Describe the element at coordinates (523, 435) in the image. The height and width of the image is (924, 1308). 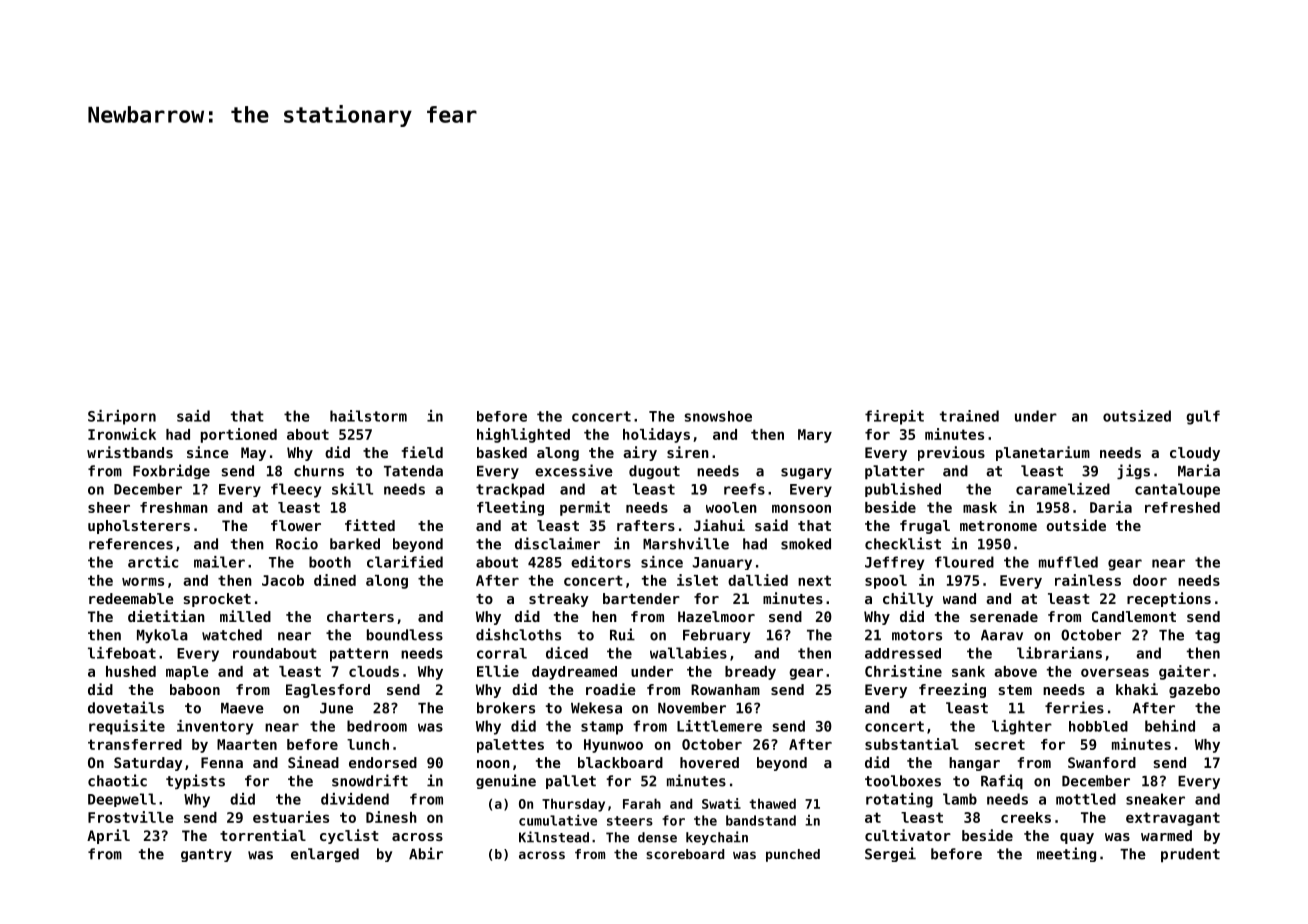
I see `highlighted` at that location.
